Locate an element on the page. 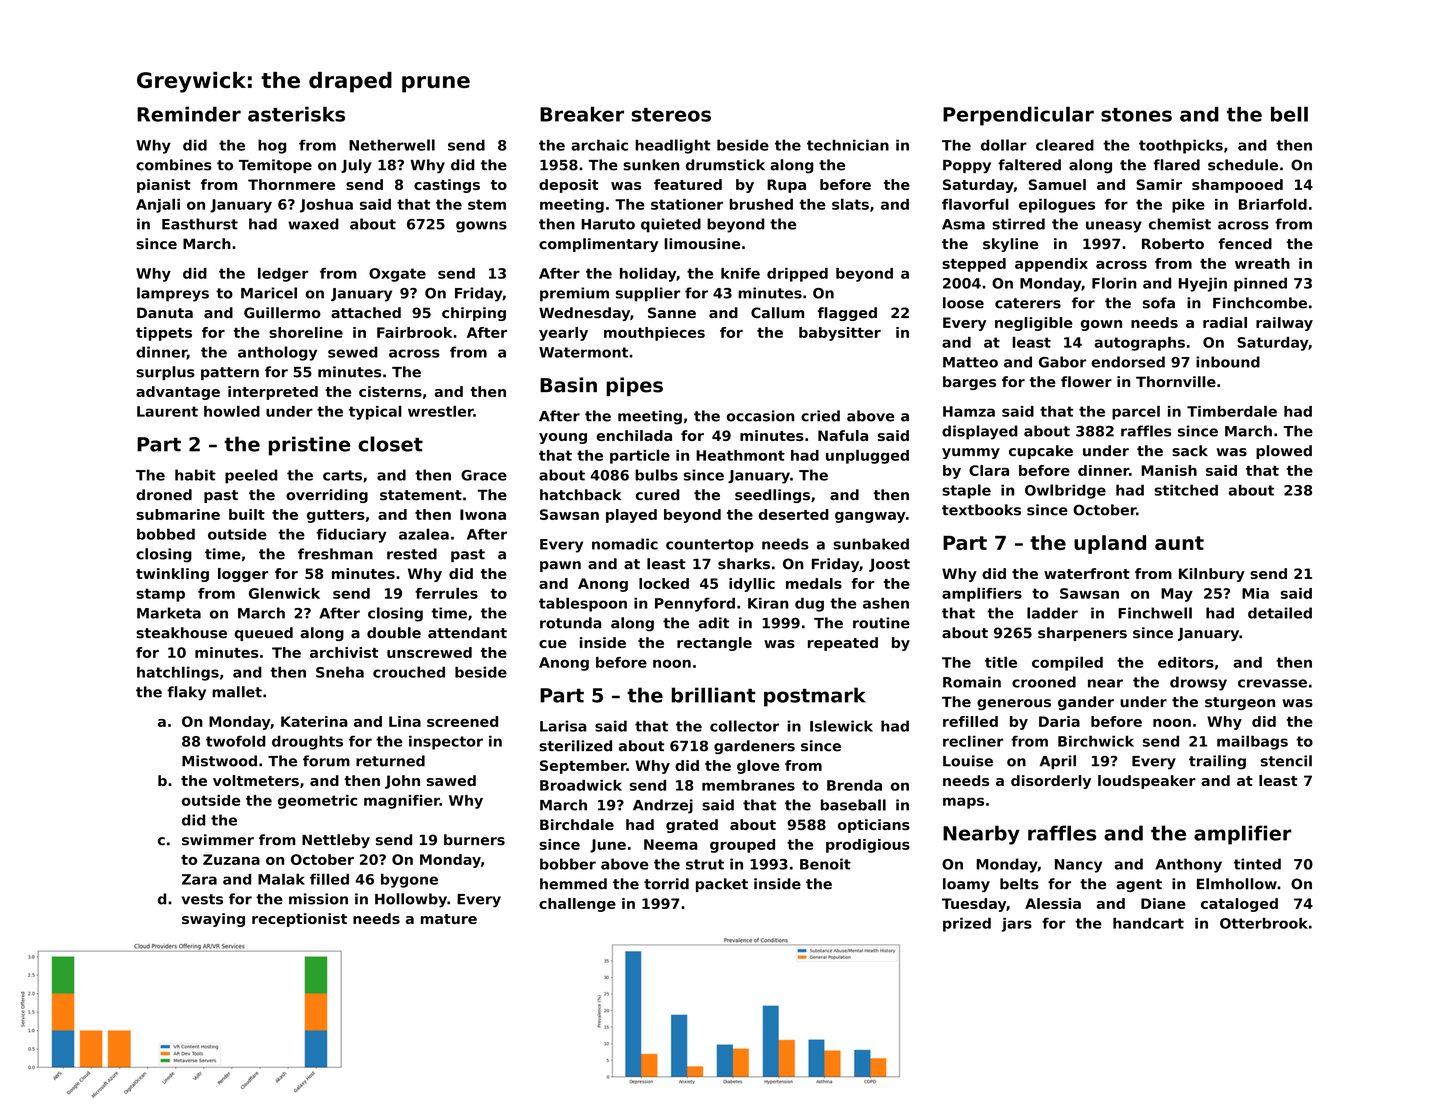 This page has height=1120, width=1449. Poppy is located at coordinates (967, 166).
